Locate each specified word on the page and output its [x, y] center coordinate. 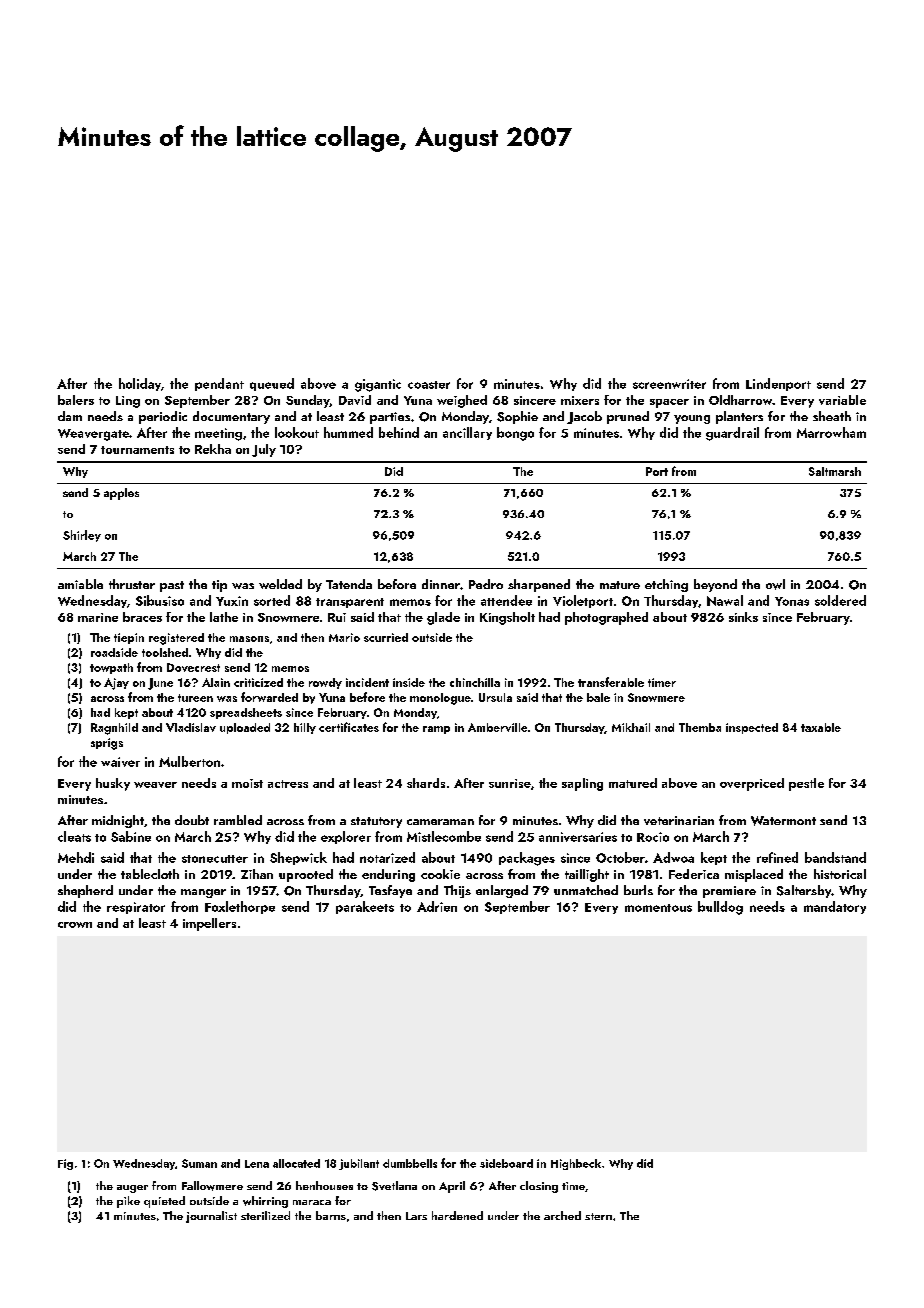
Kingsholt [507, 618]
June [160, 684]
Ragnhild [114, 729]
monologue [440, 699]
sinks [743, 617]
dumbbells [410, 1163]
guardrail [732, 434]
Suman [199, 1163]
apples [121, 494]
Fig [65, 1164]
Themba [700, 727]
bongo [515, 434]
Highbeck [576, 1164]
